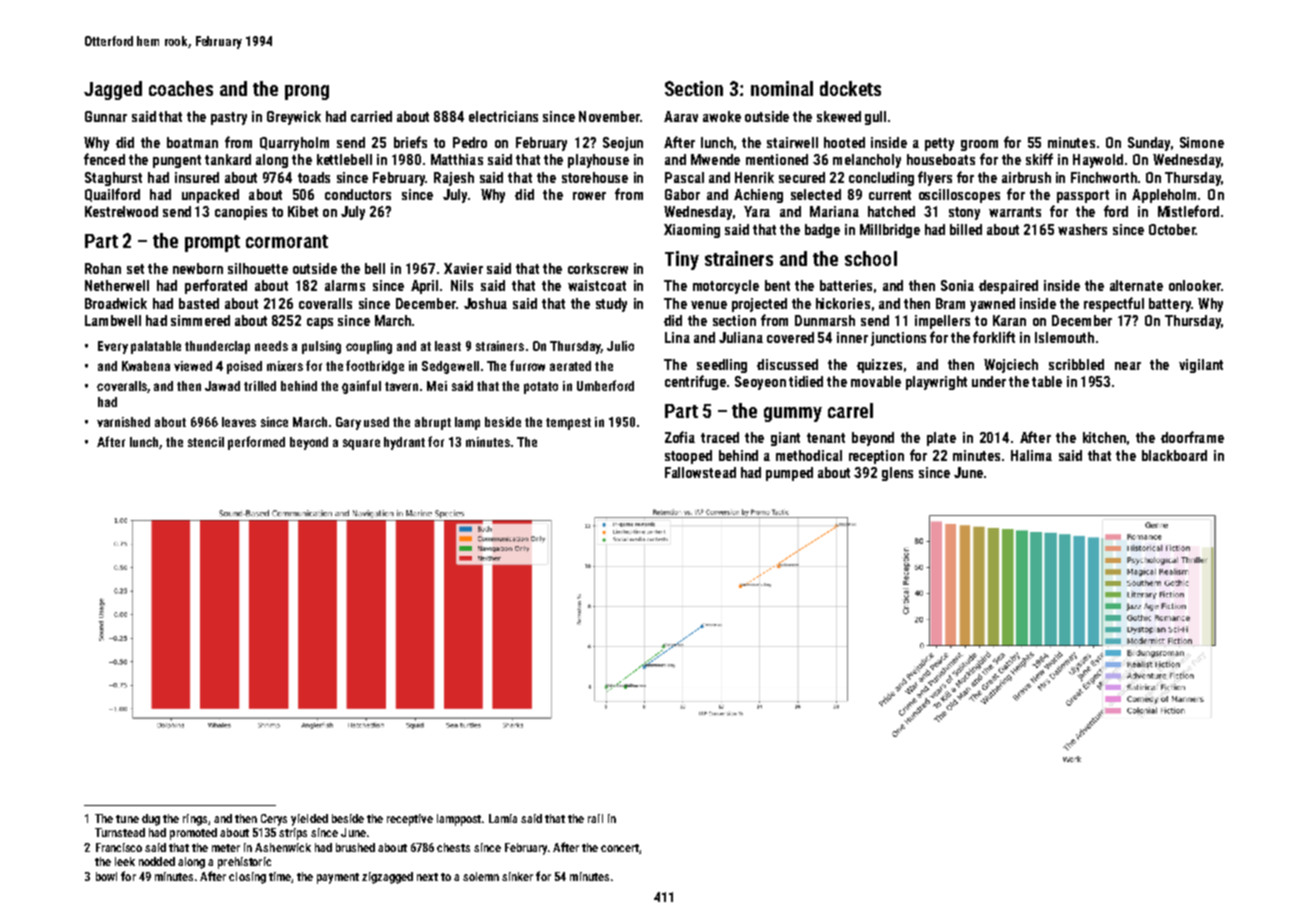  I want to click on Cerys, so click(274, 820).
